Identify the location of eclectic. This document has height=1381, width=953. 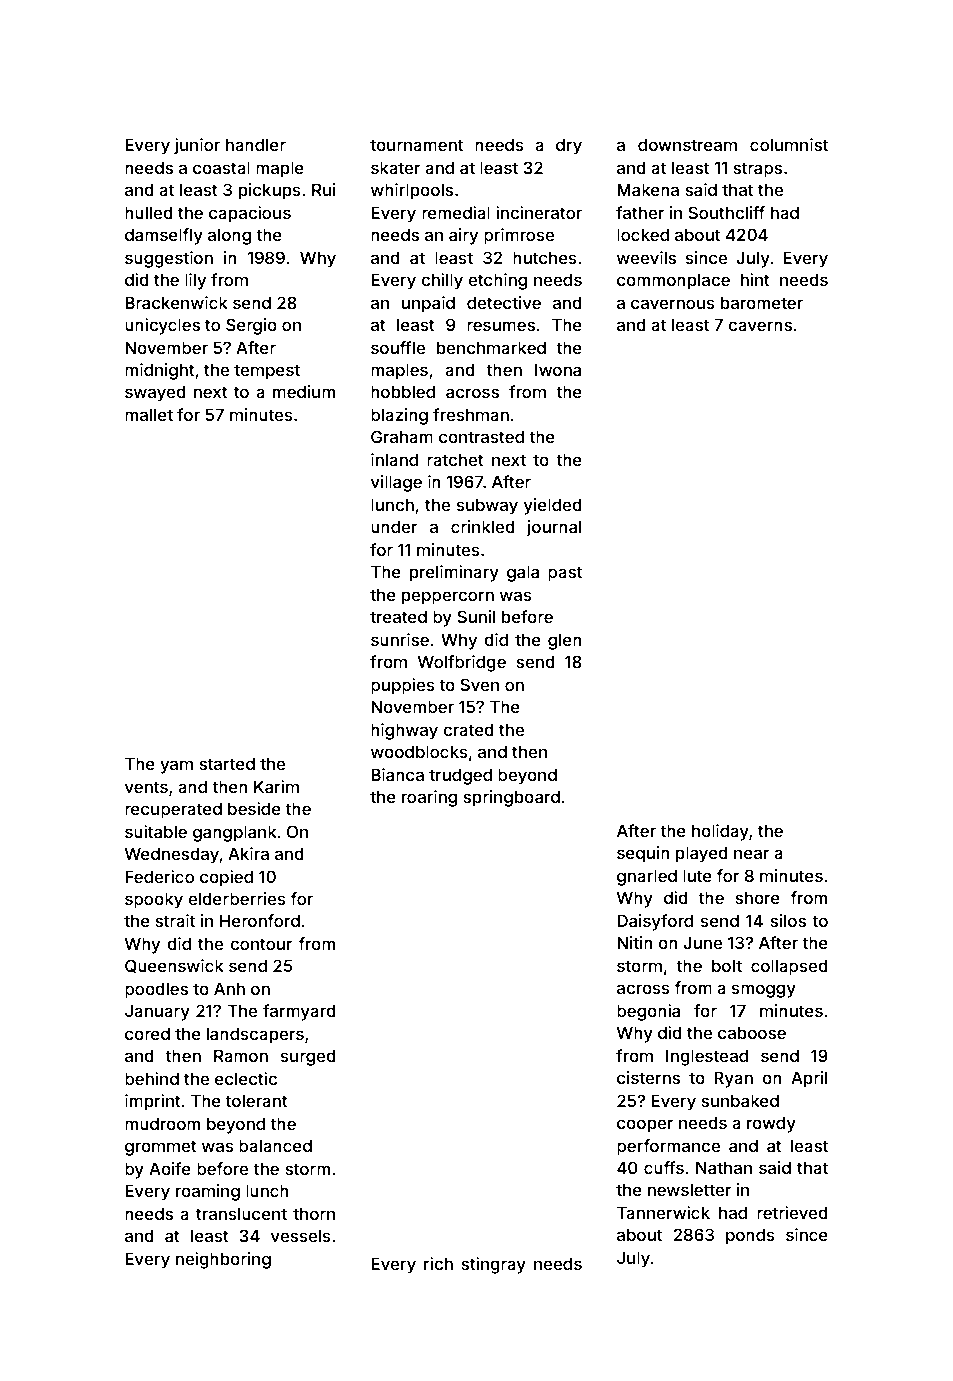
(246, 1078).
